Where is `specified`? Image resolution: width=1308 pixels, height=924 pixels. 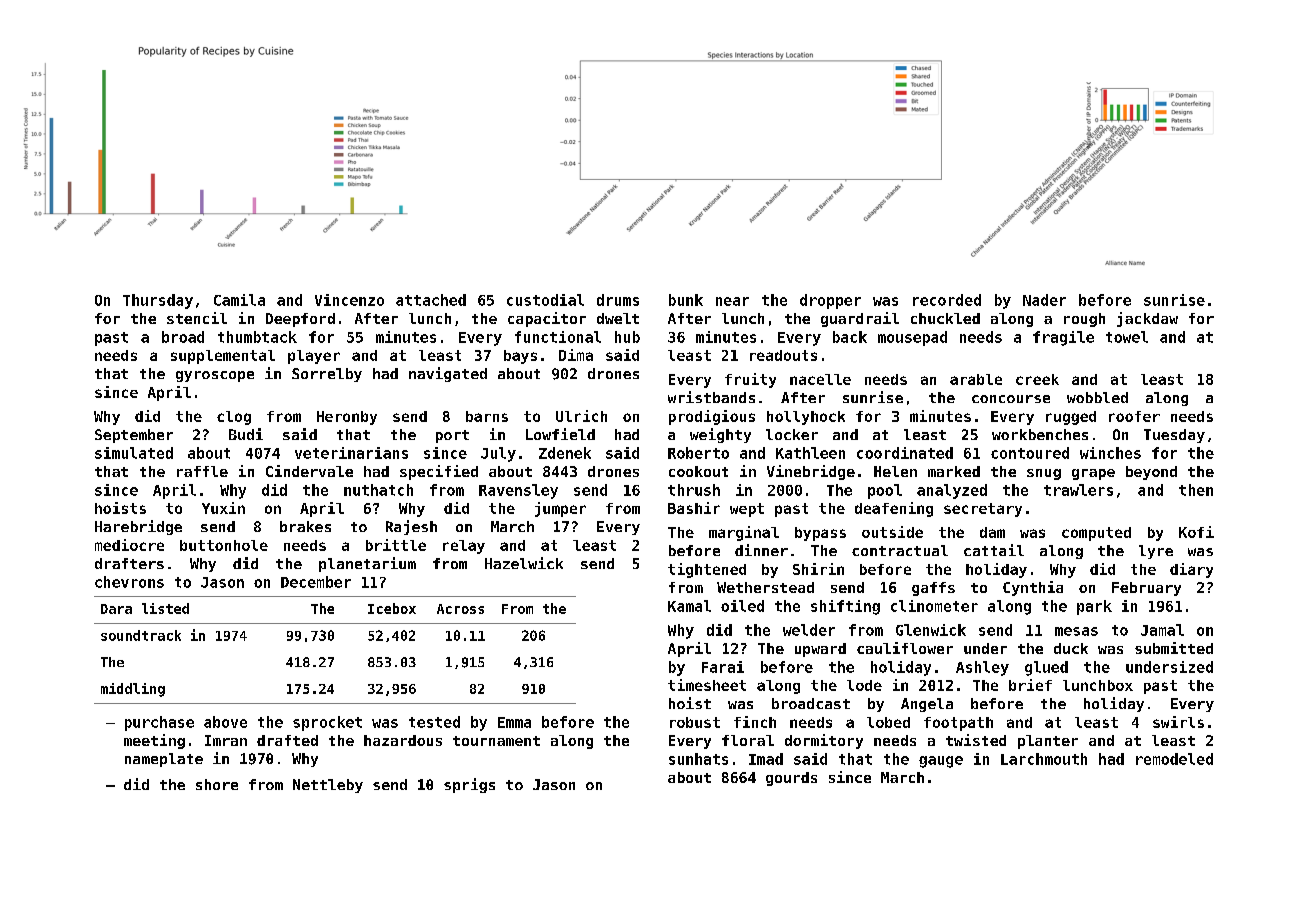 specified is located at coordinates (439, 472).
